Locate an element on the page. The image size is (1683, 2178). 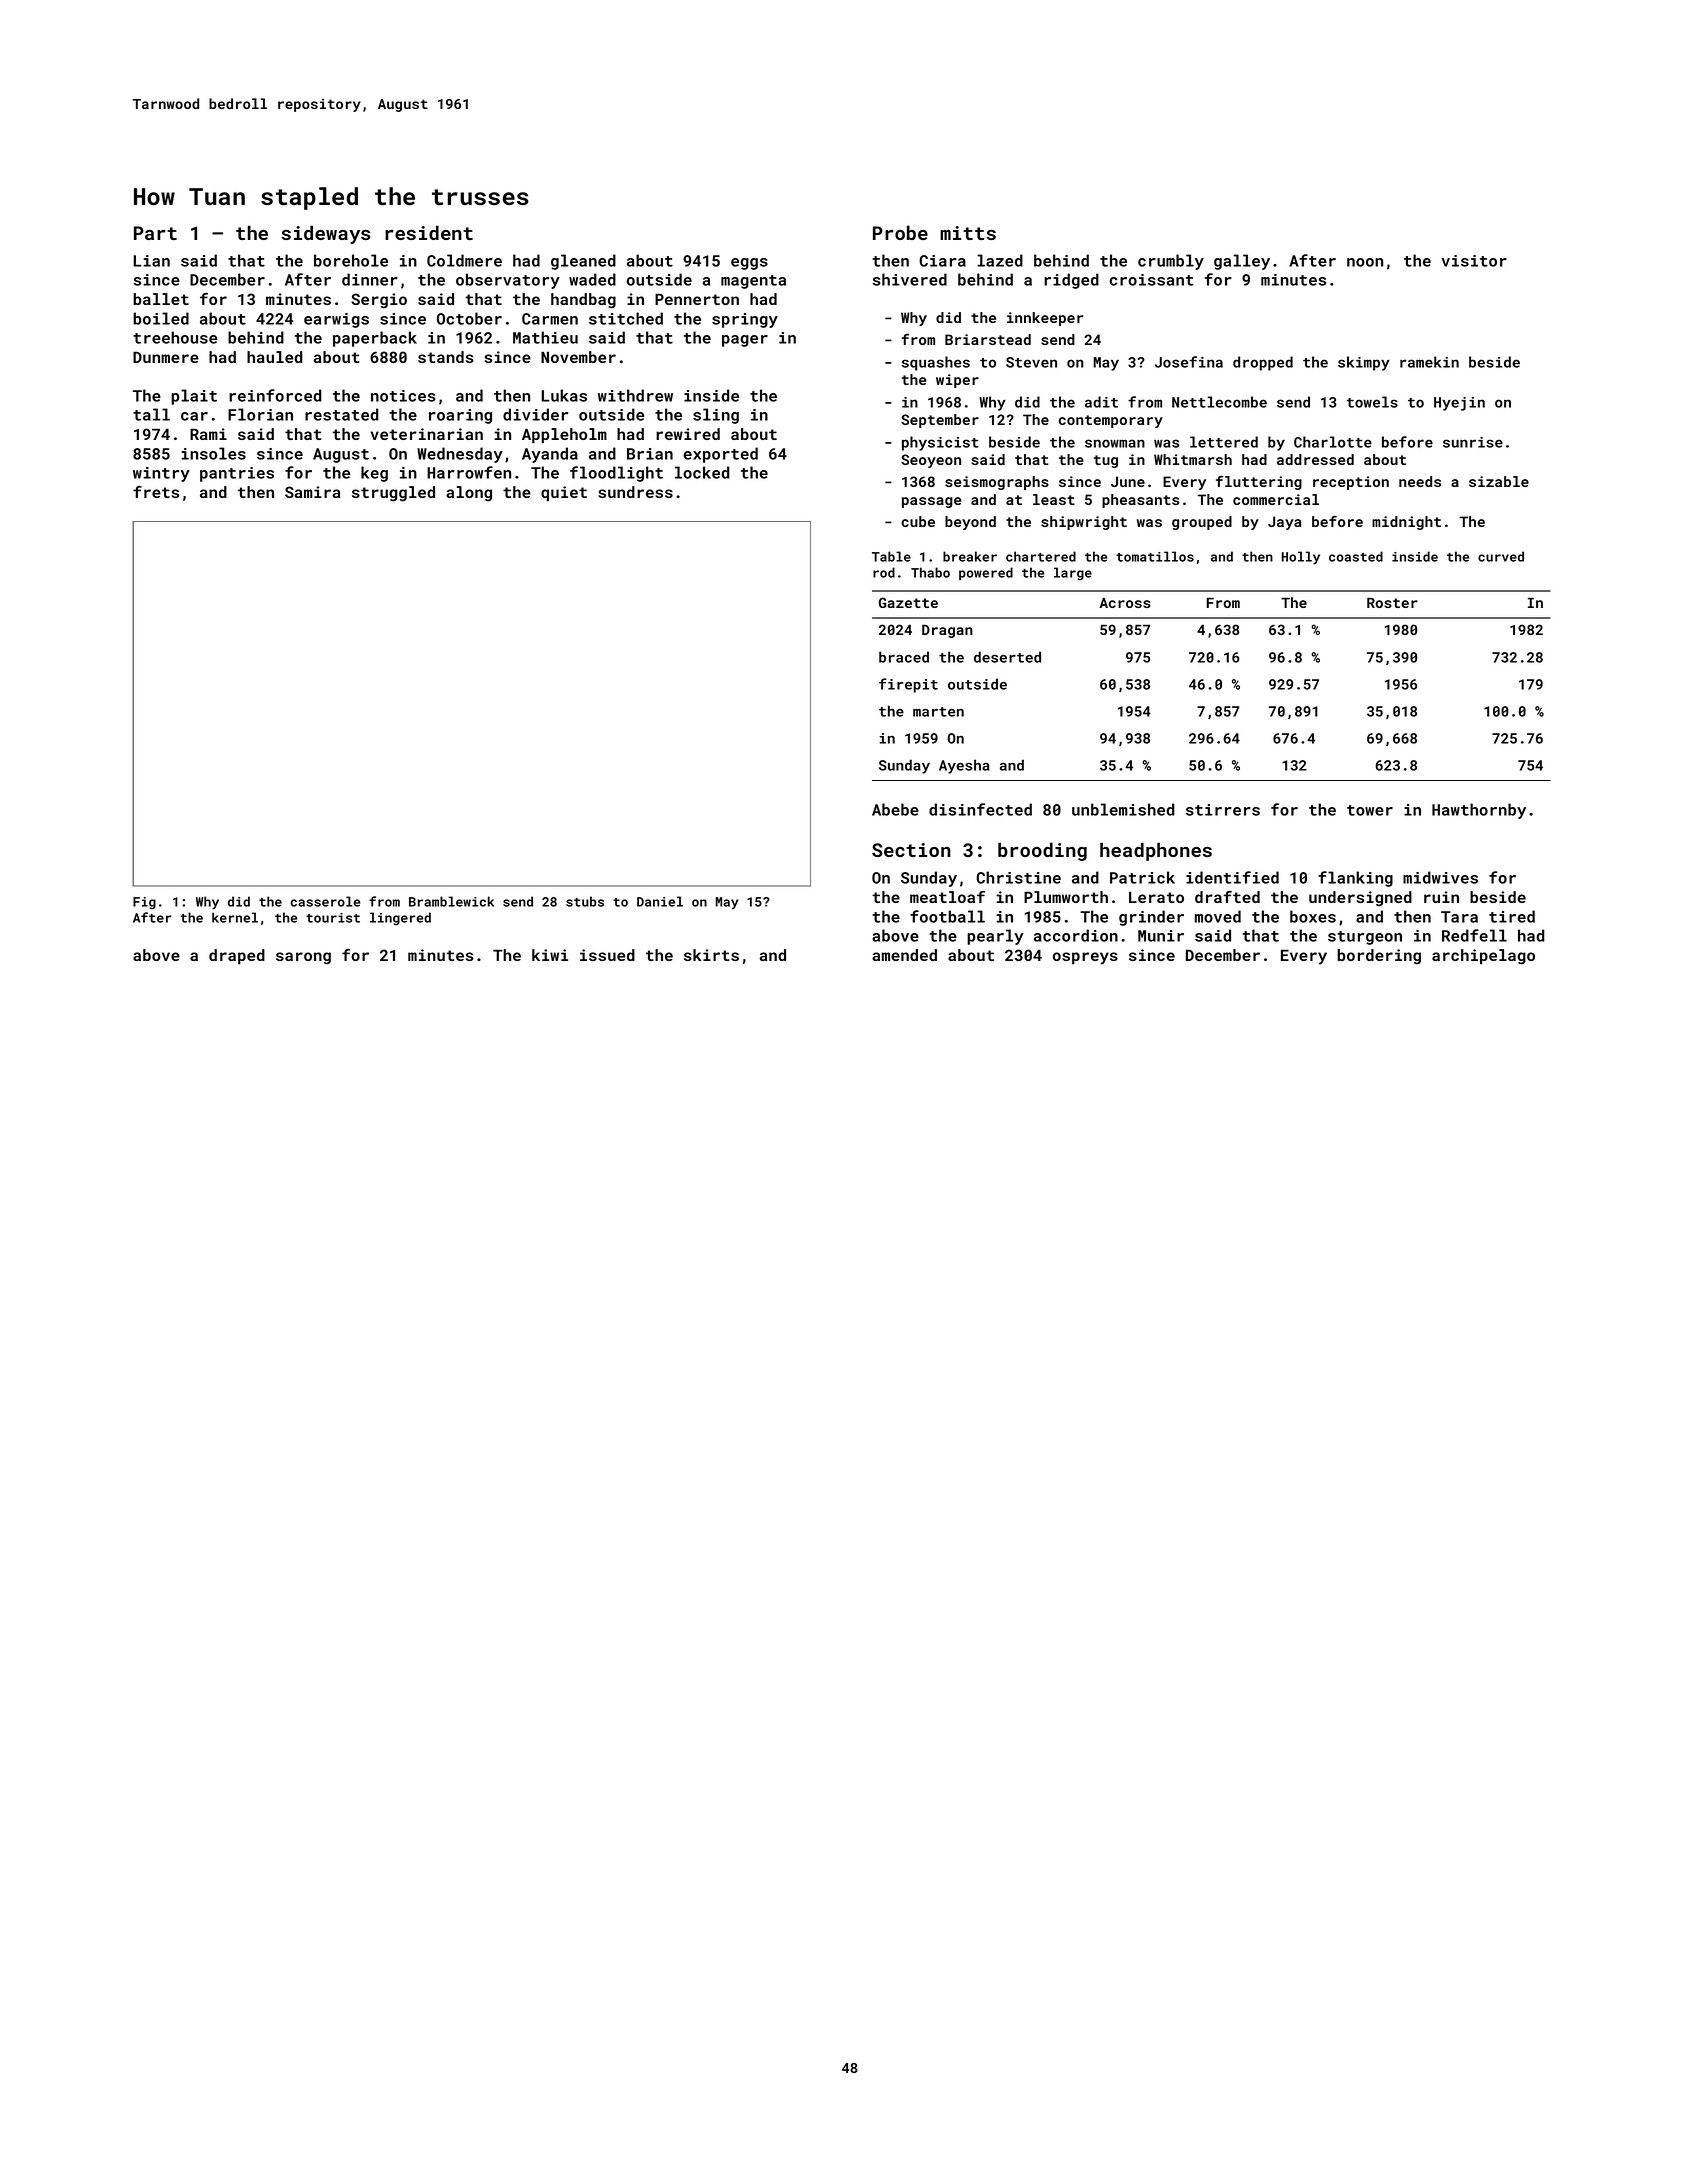
firepit is located at coordinates (908, 685).
